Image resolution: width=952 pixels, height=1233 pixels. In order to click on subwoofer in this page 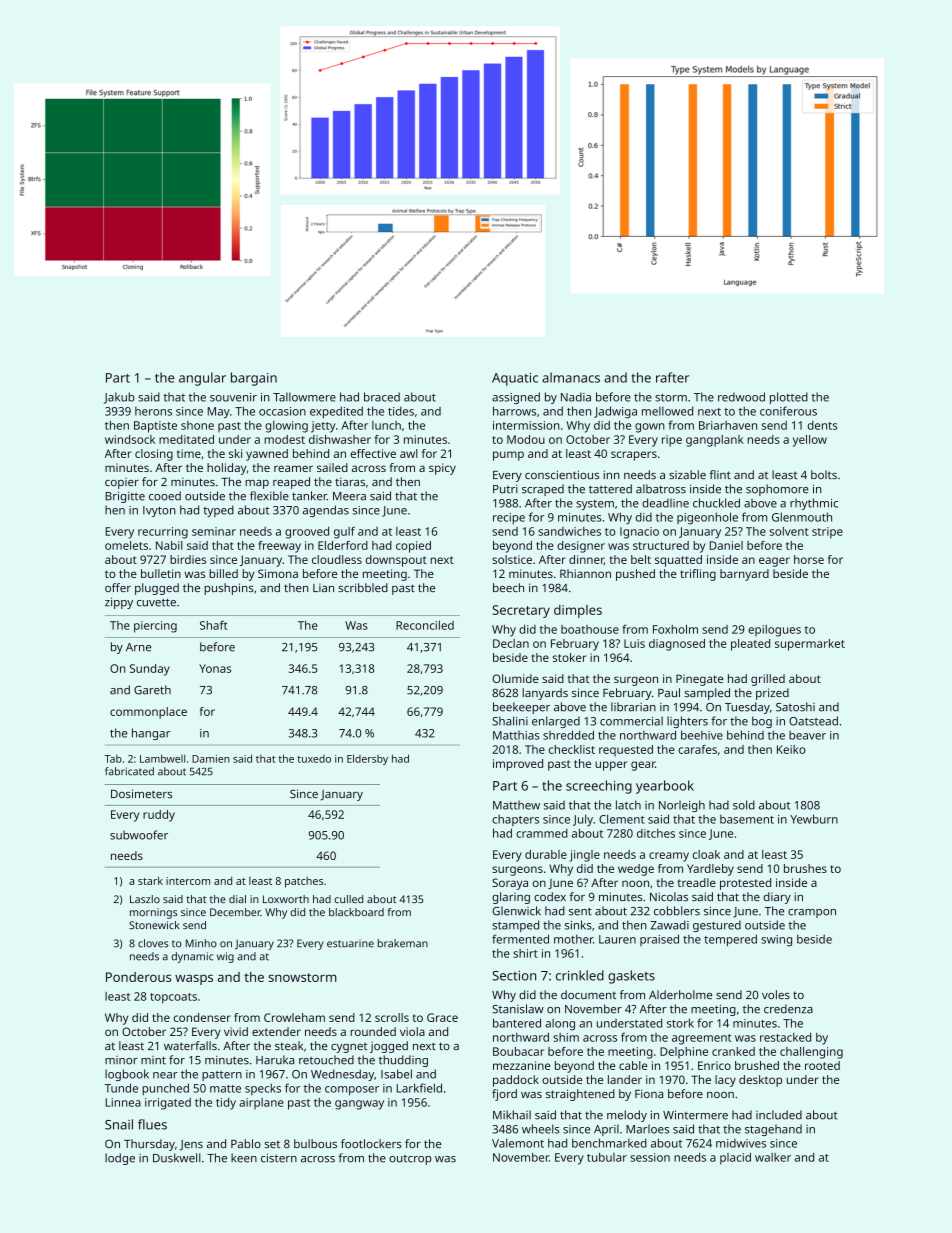, I will do `click(139, 835)`.
